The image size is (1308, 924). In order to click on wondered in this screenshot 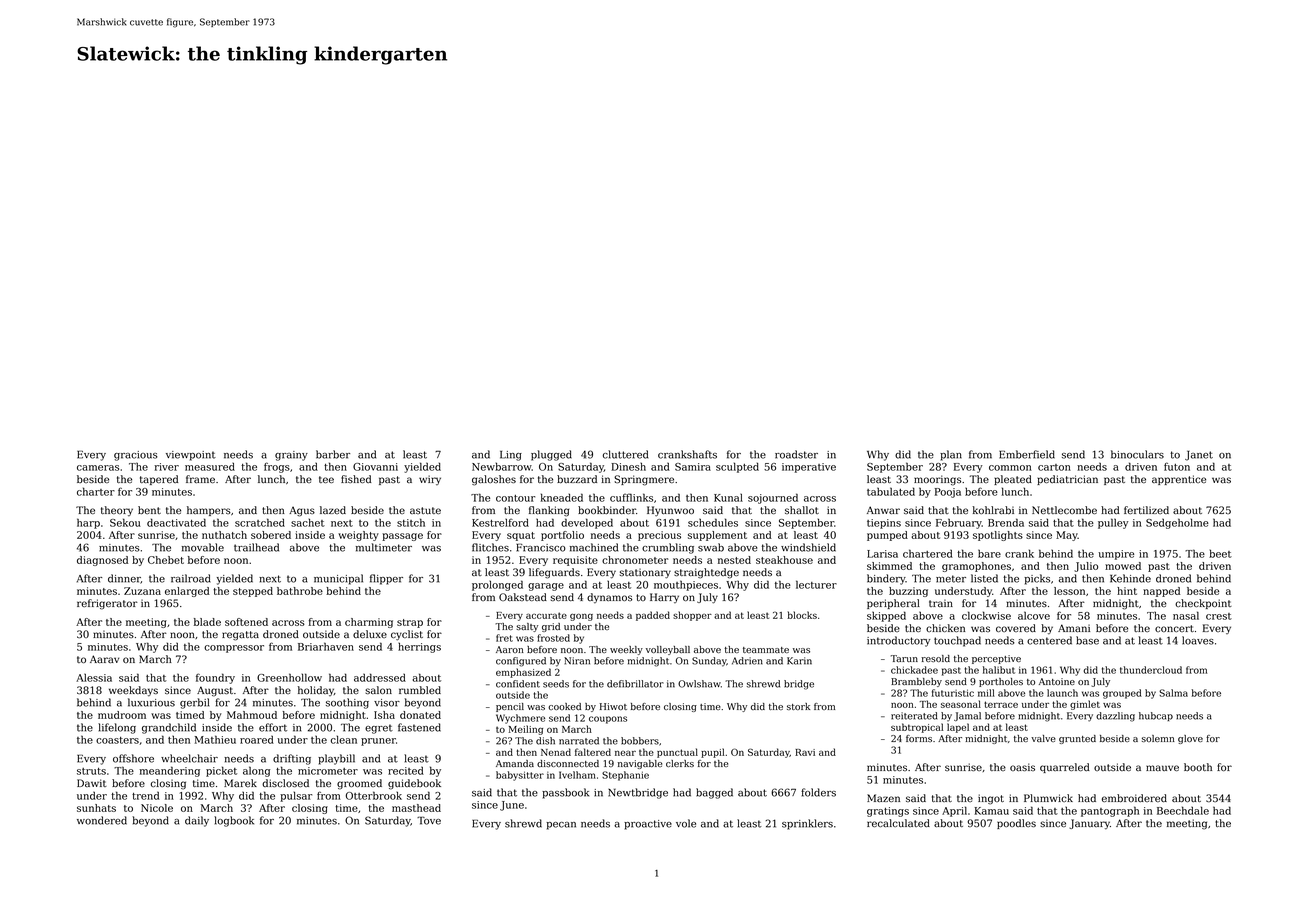, I will do `click(102, 820)`.
